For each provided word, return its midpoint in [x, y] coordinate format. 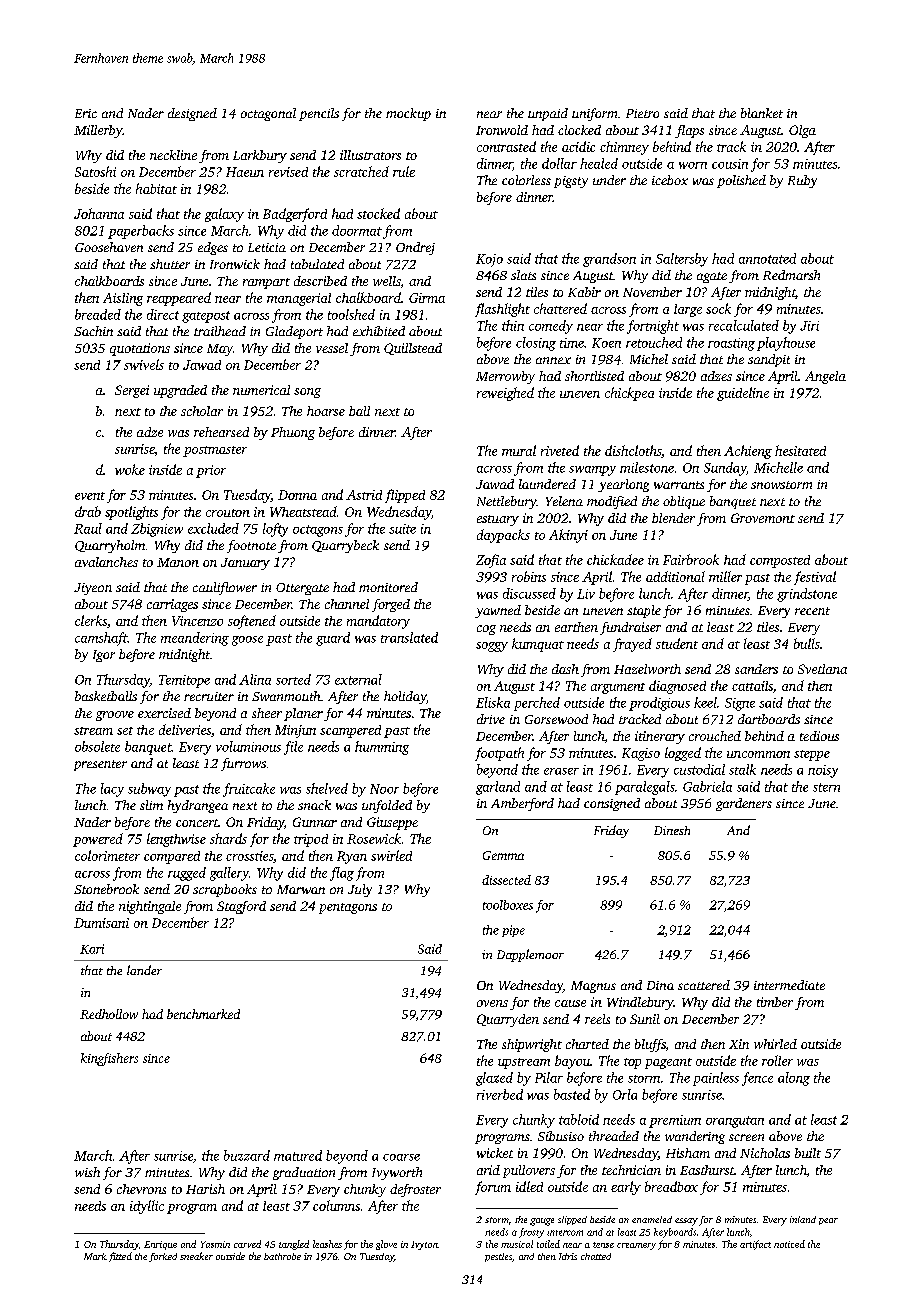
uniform [594, 114]
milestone [647, 467]
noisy [823, 771]
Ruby [802, 181]
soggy [492, 647]
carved [247, 1244]
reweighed [505, 394]
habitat [156, 188]
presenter [100, 765]
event [90, 496]
